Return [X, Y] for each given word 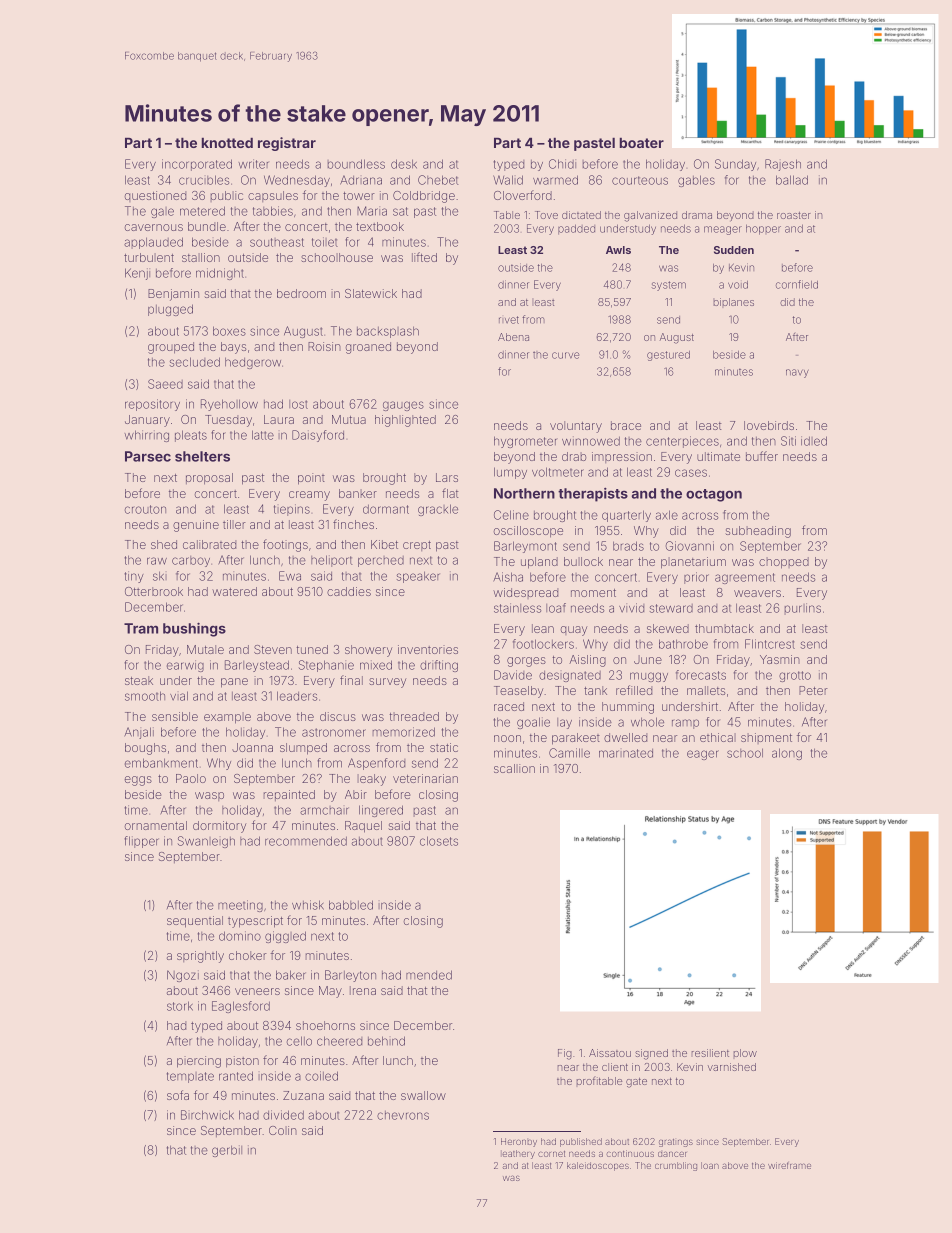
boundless [356, 164]
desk [404, 164]
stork [180, 1006]
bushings [194, 629]
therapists [593, 494]
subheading [758, 532]
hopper [763, 229]
